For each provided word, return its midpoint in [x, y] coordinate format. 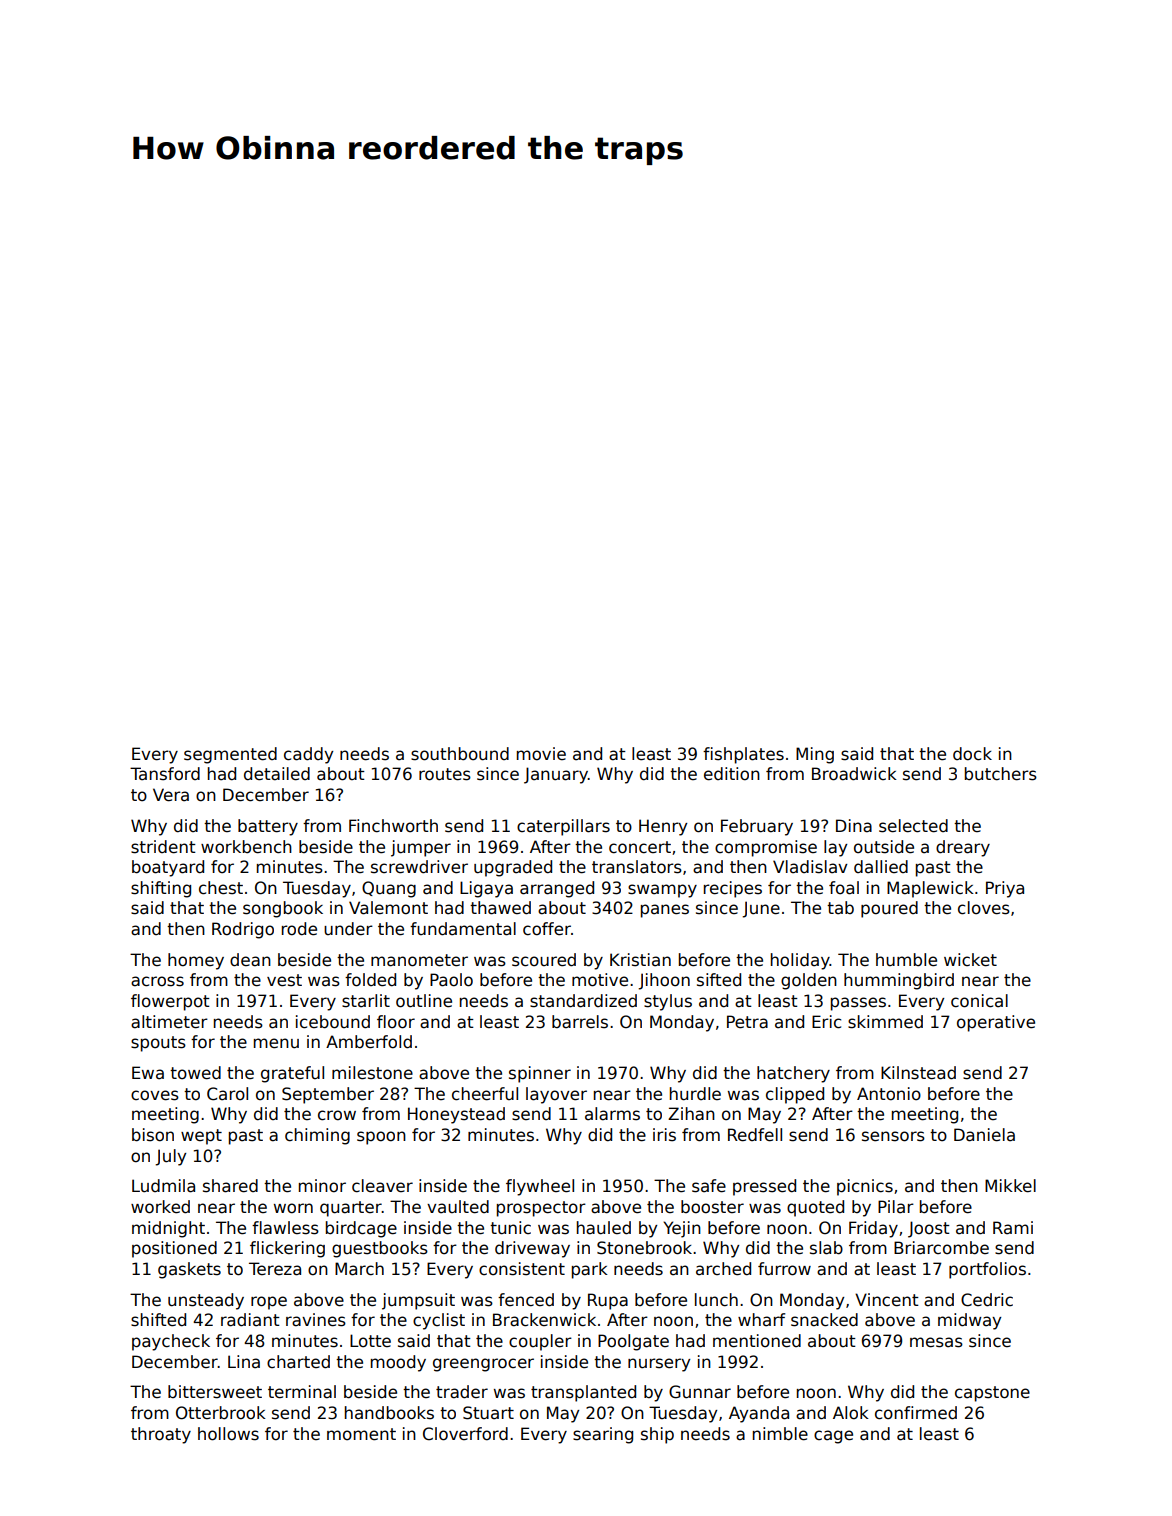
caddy [308, 755]
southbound [460, 754]
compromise [766, 848]
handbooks [389, 1413]
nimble [780, 1434]
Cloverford [465, 1434]
